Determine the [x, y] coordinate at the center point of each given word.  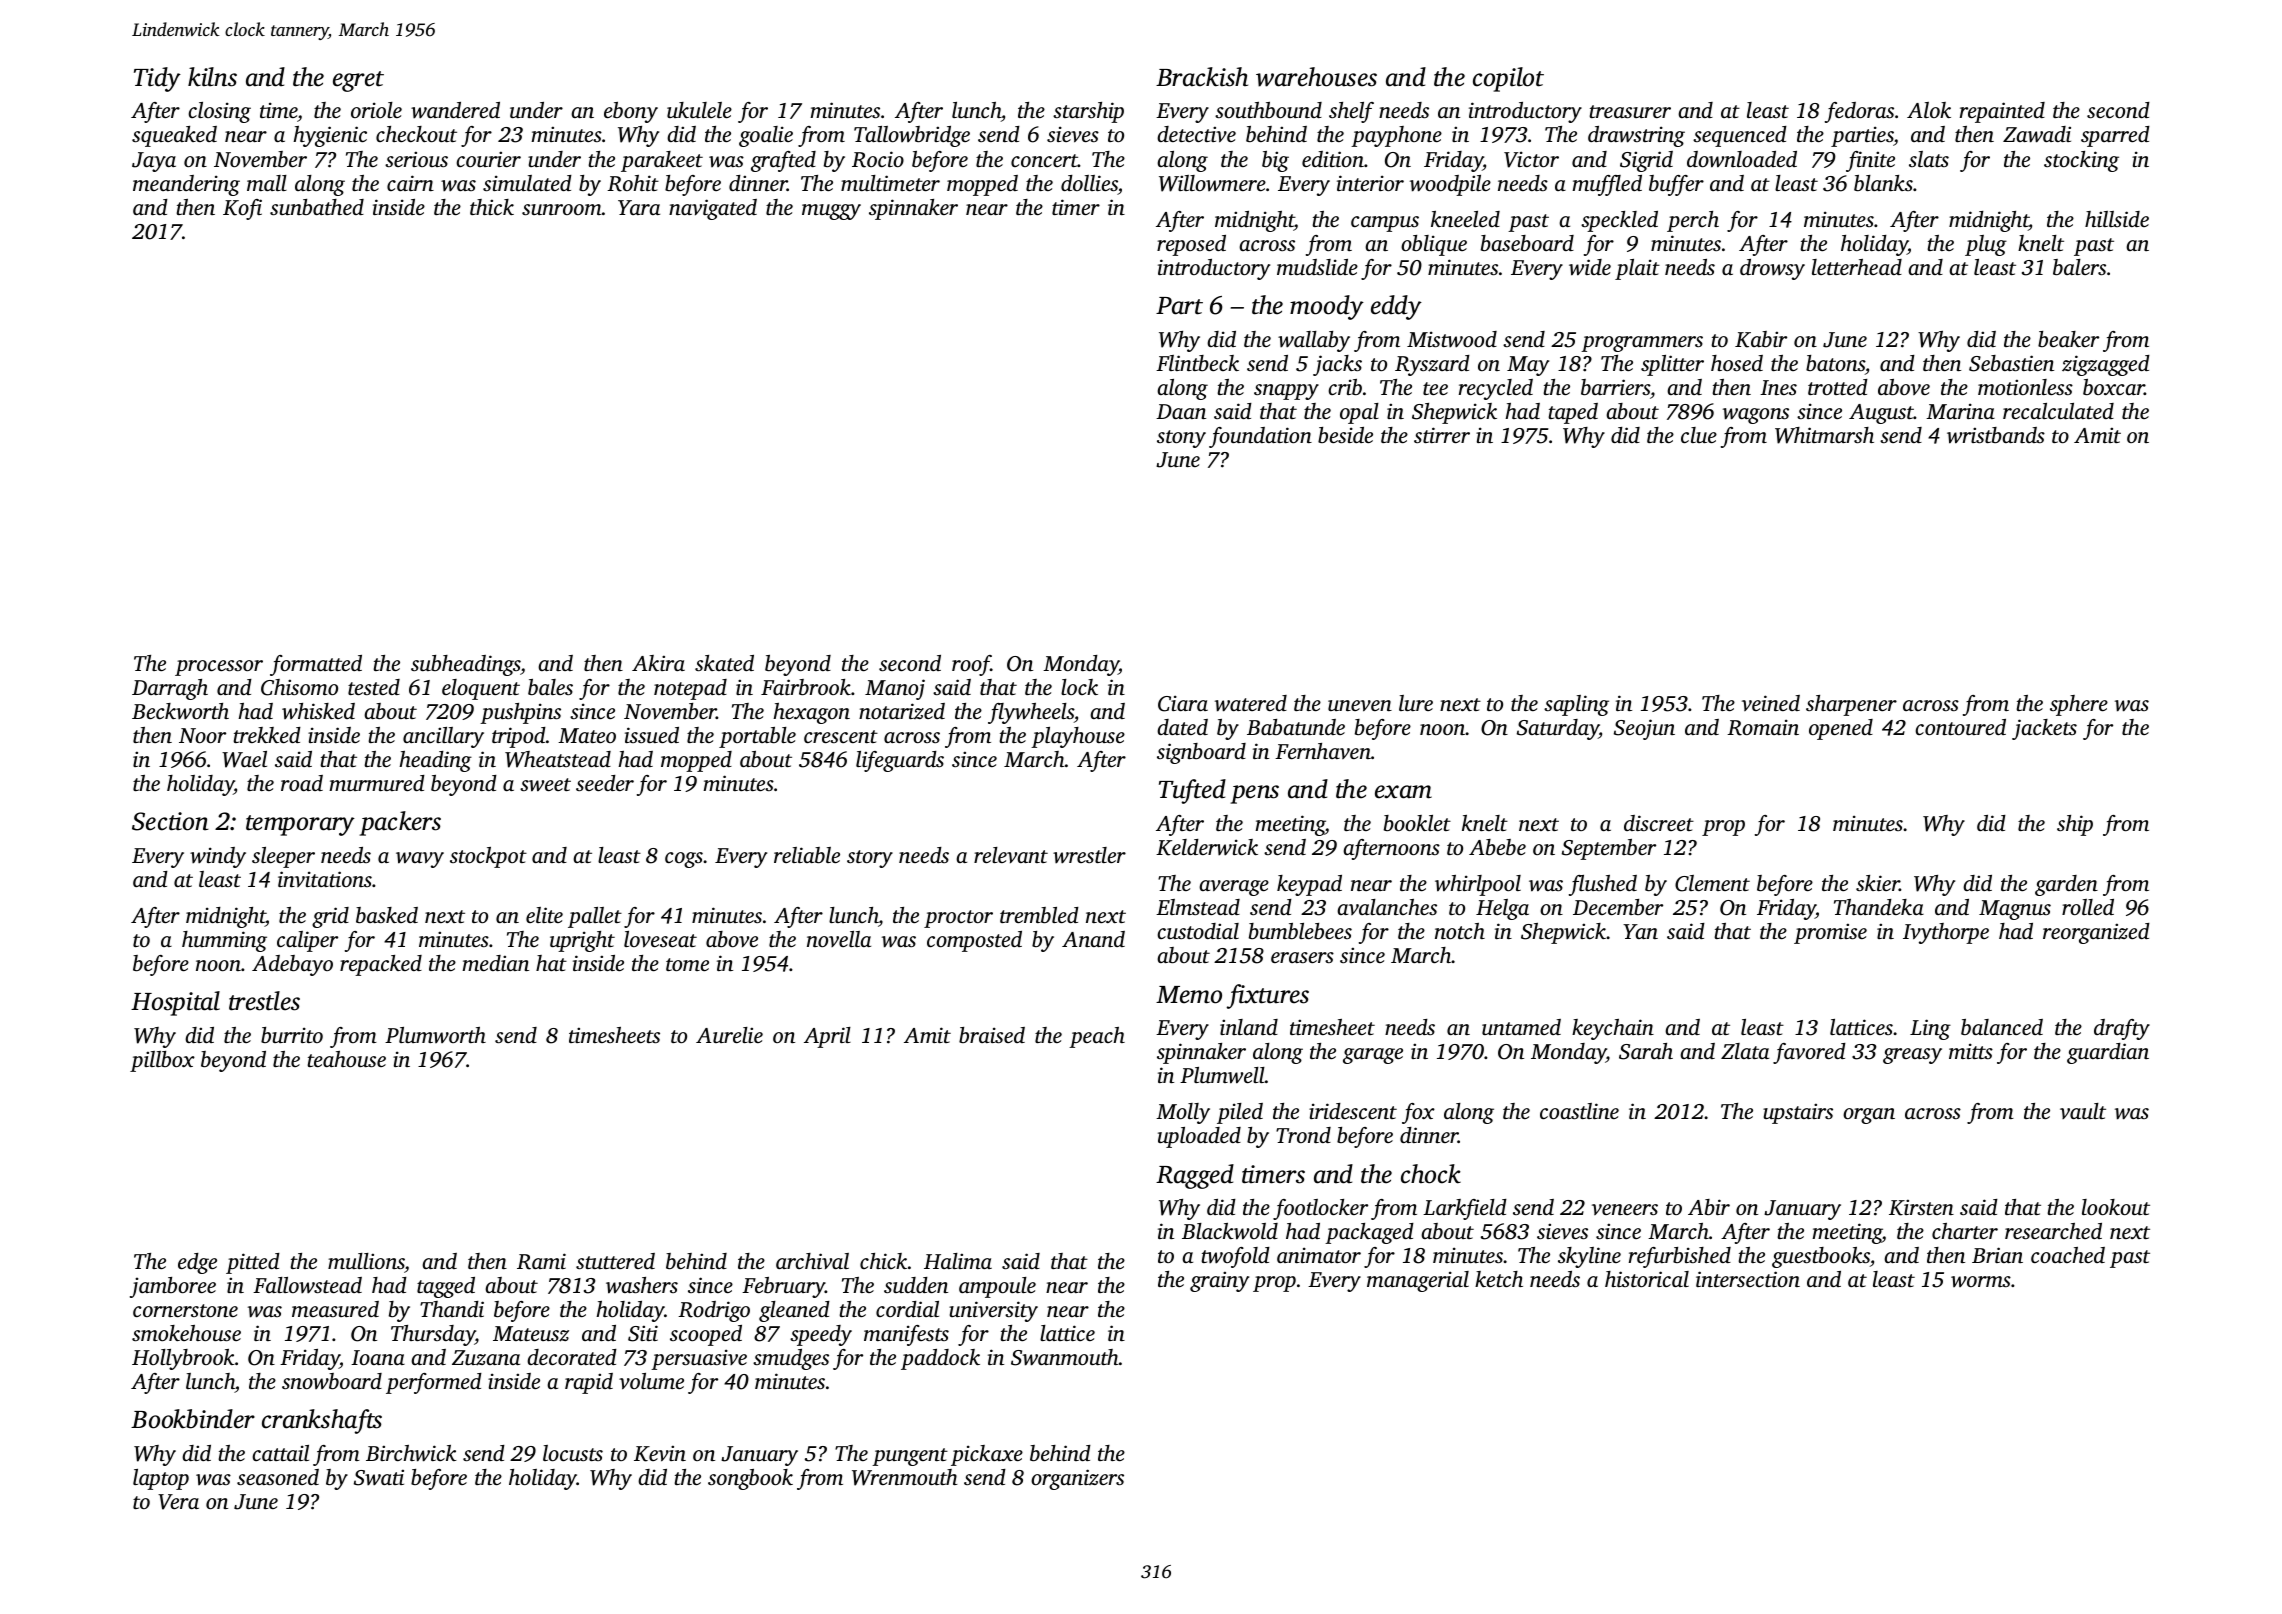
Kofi [242, 209]
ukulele [699, 110]
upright [582, 941]
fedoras [1859, 112]
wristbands [1996, 435]
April [827, 1037]
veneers [1625, 1209]
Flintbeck [1197, 363]
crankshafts [322, 1421]
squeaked [174, 136]
